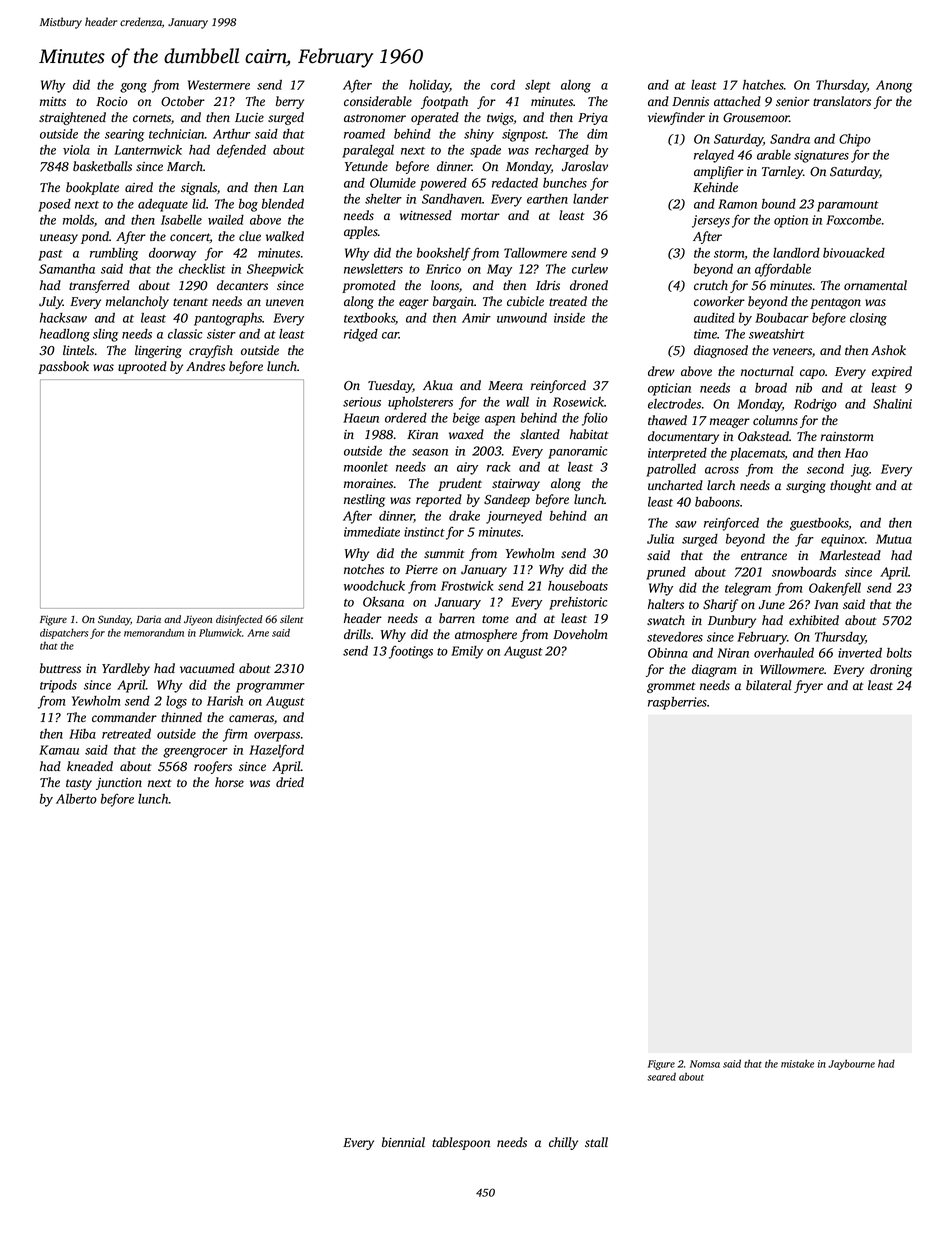 The width and height of the page is (952, 1233). I want to click on Nomsa, so click(705, 1064).
